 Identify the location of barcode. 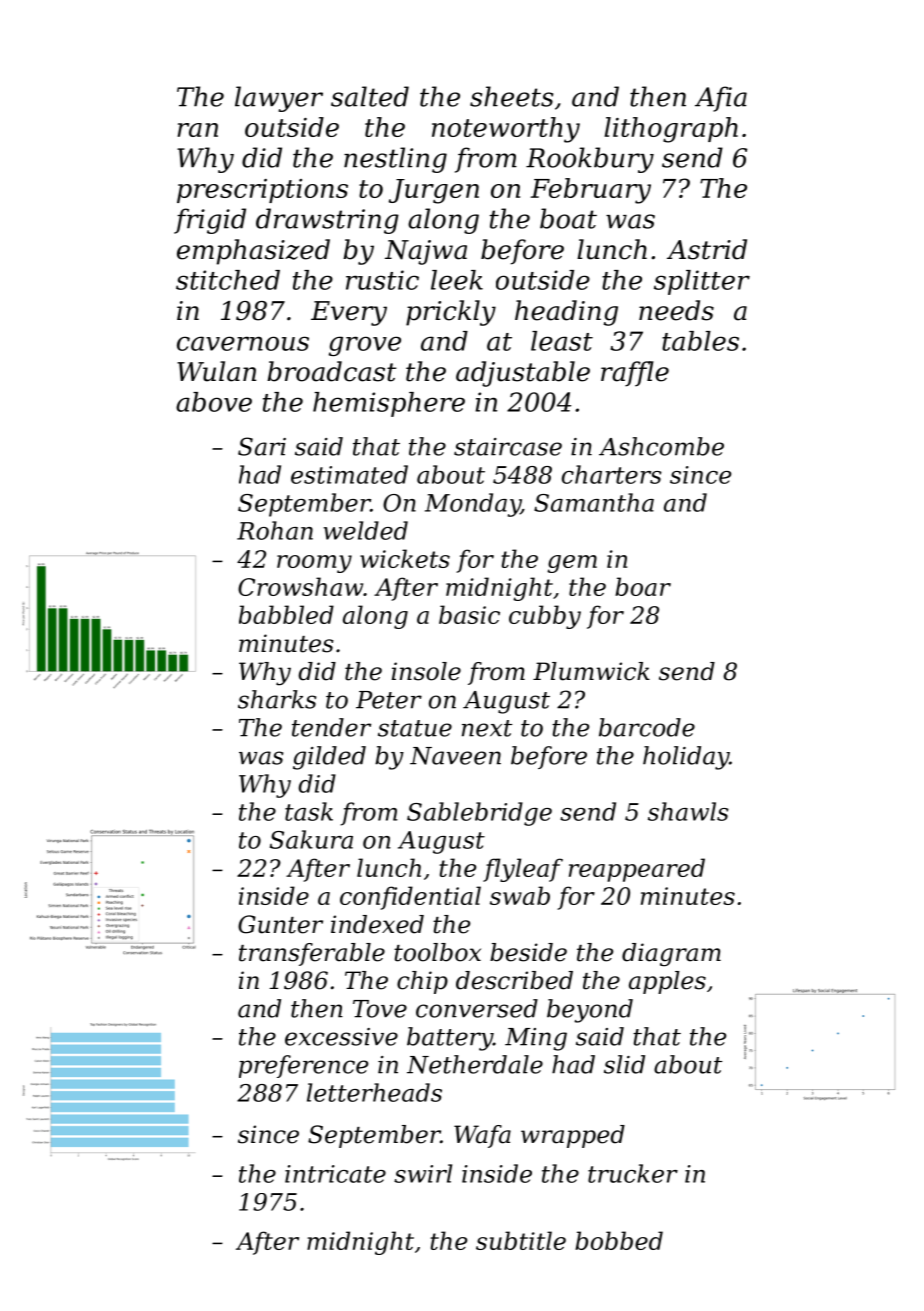
(647, 727).
